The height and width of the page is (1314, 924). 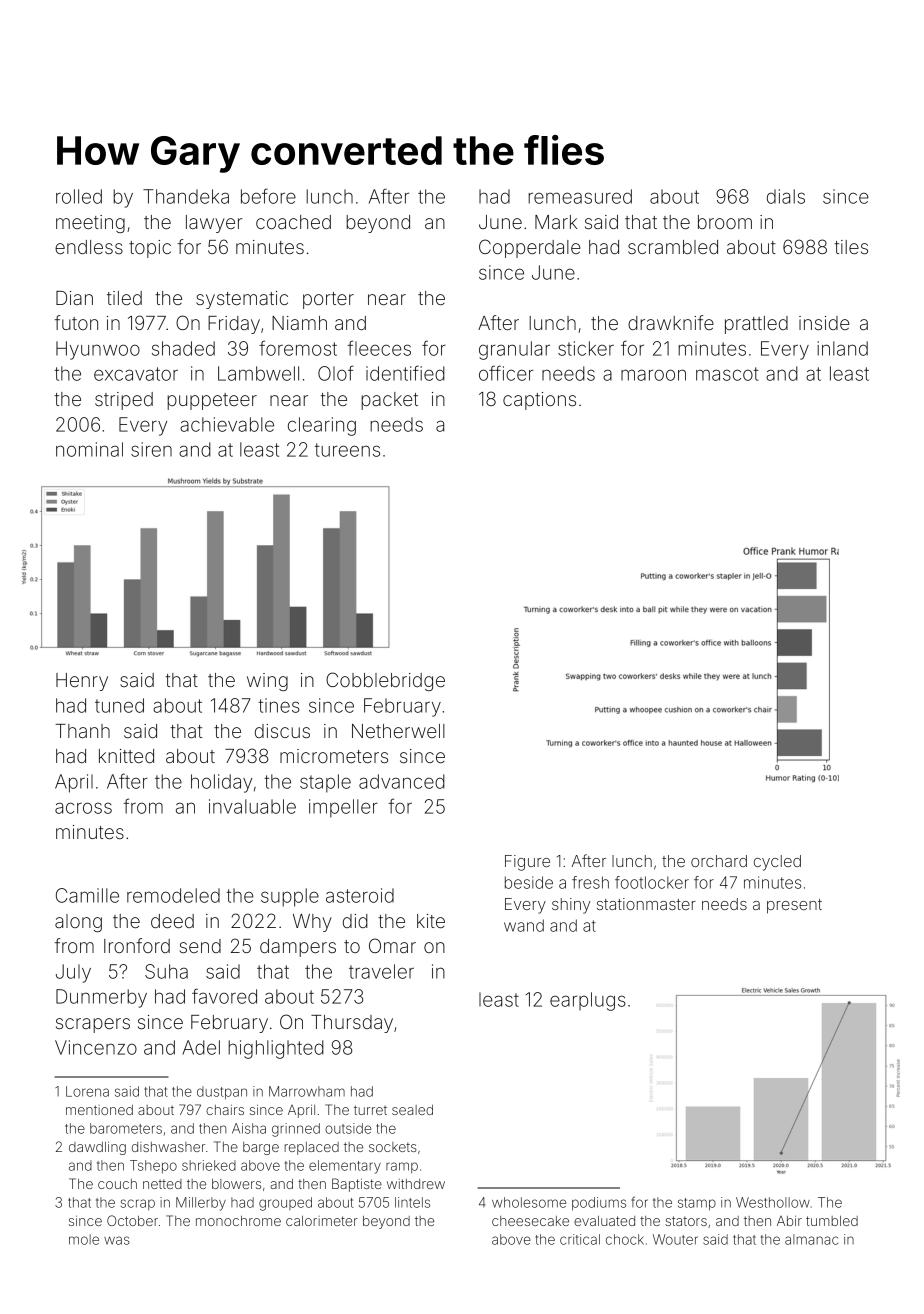 I want to click on porter, so click(x=328, y=300).
